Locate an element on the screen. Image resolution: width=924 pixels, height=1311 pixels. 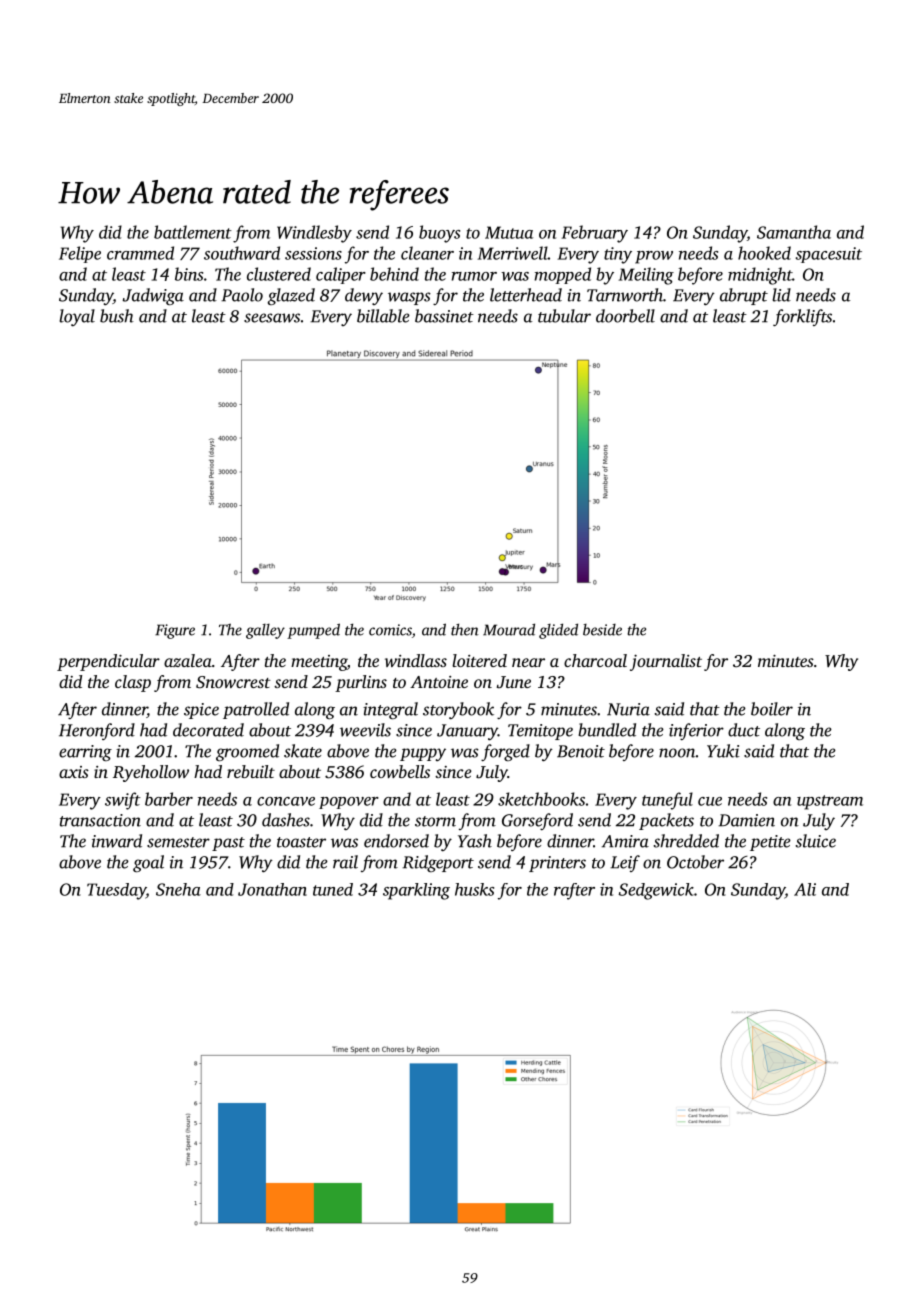
Felipe is located at coordinates (80, 254).
